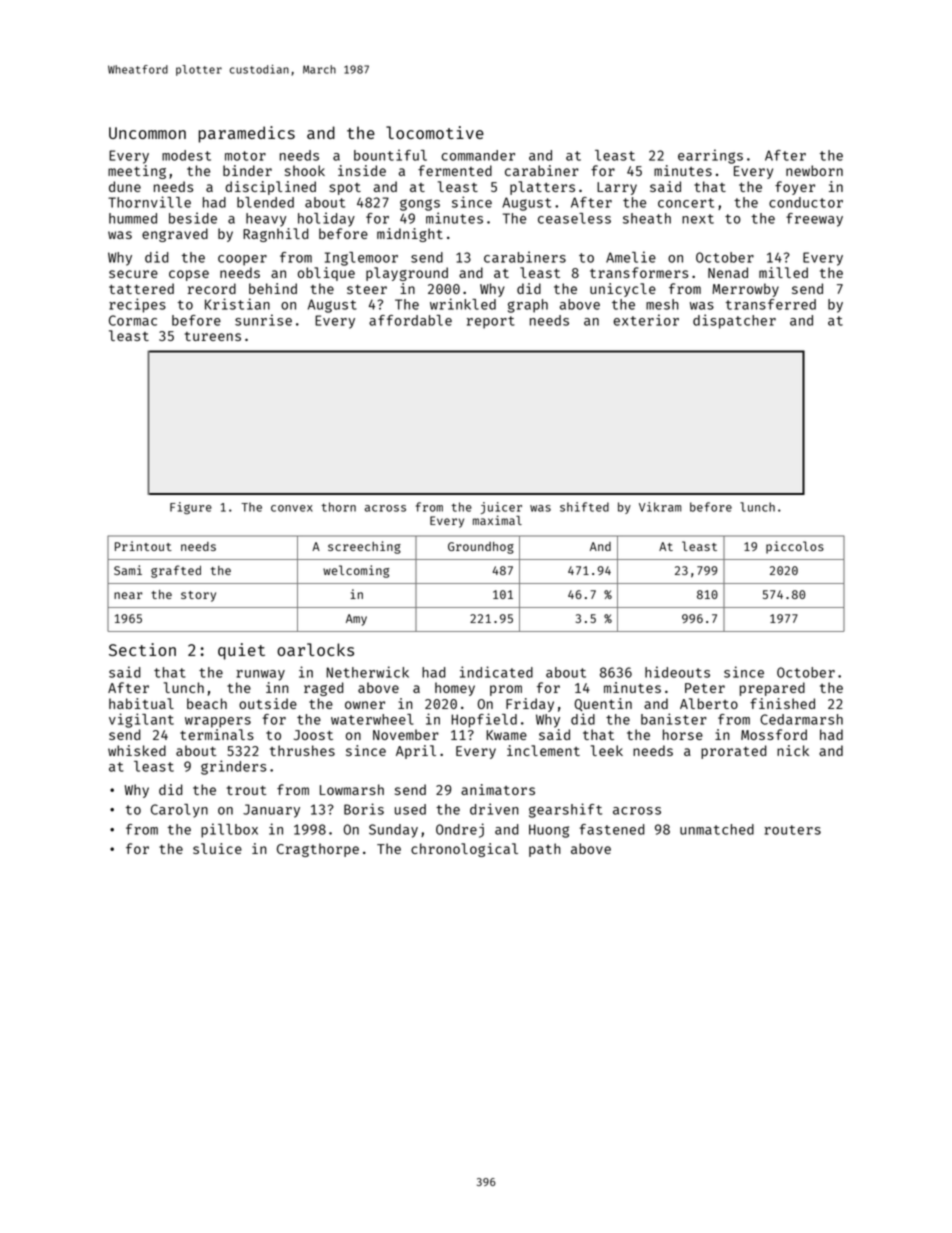 The image size is (952, 1233). Describe the element at coordinates (263, 320) in the image. I see `sunrise` at that location.
